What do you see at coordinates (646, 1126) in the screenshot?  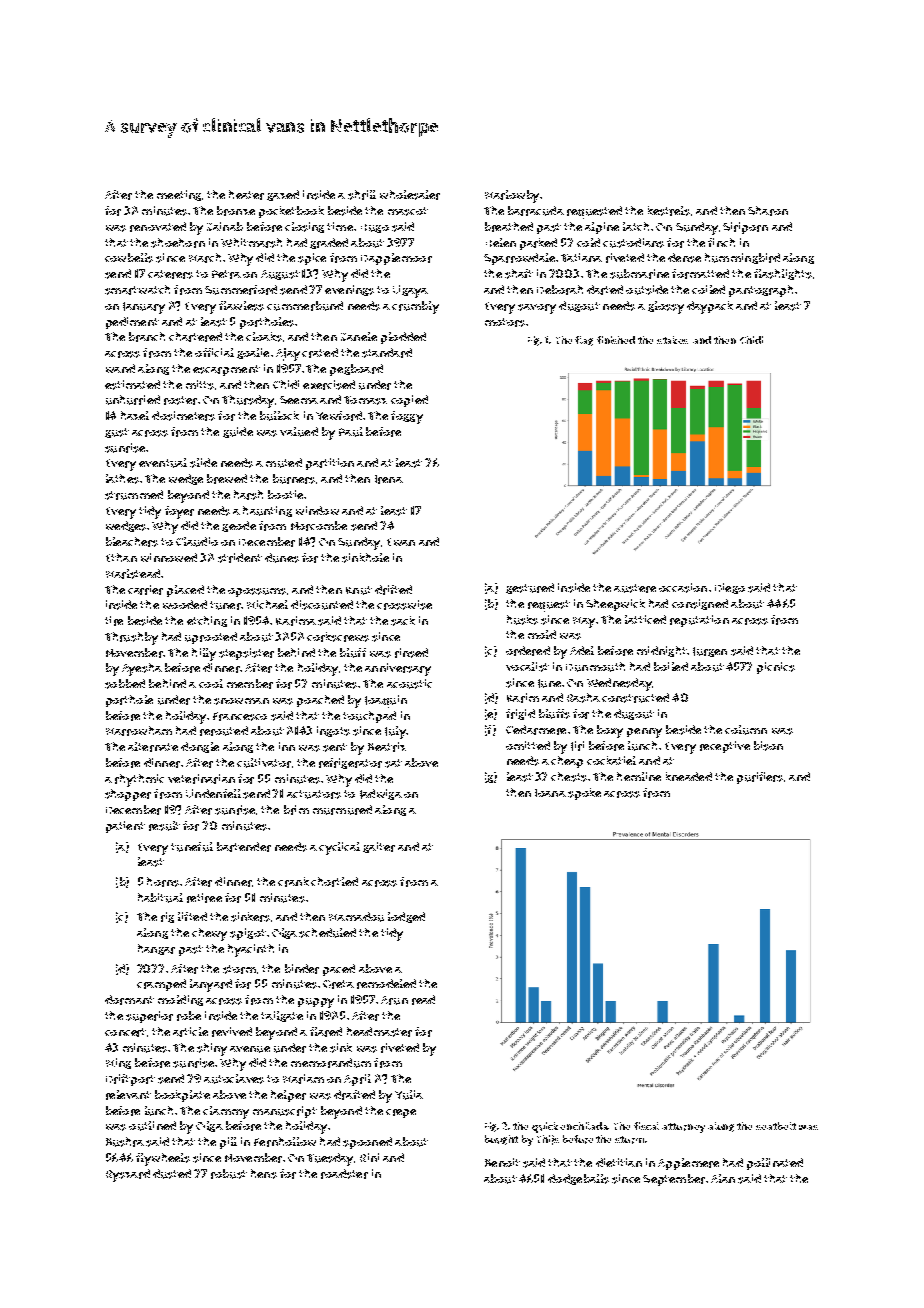 I see `fiscal` at bounding box center [646, 1126].
